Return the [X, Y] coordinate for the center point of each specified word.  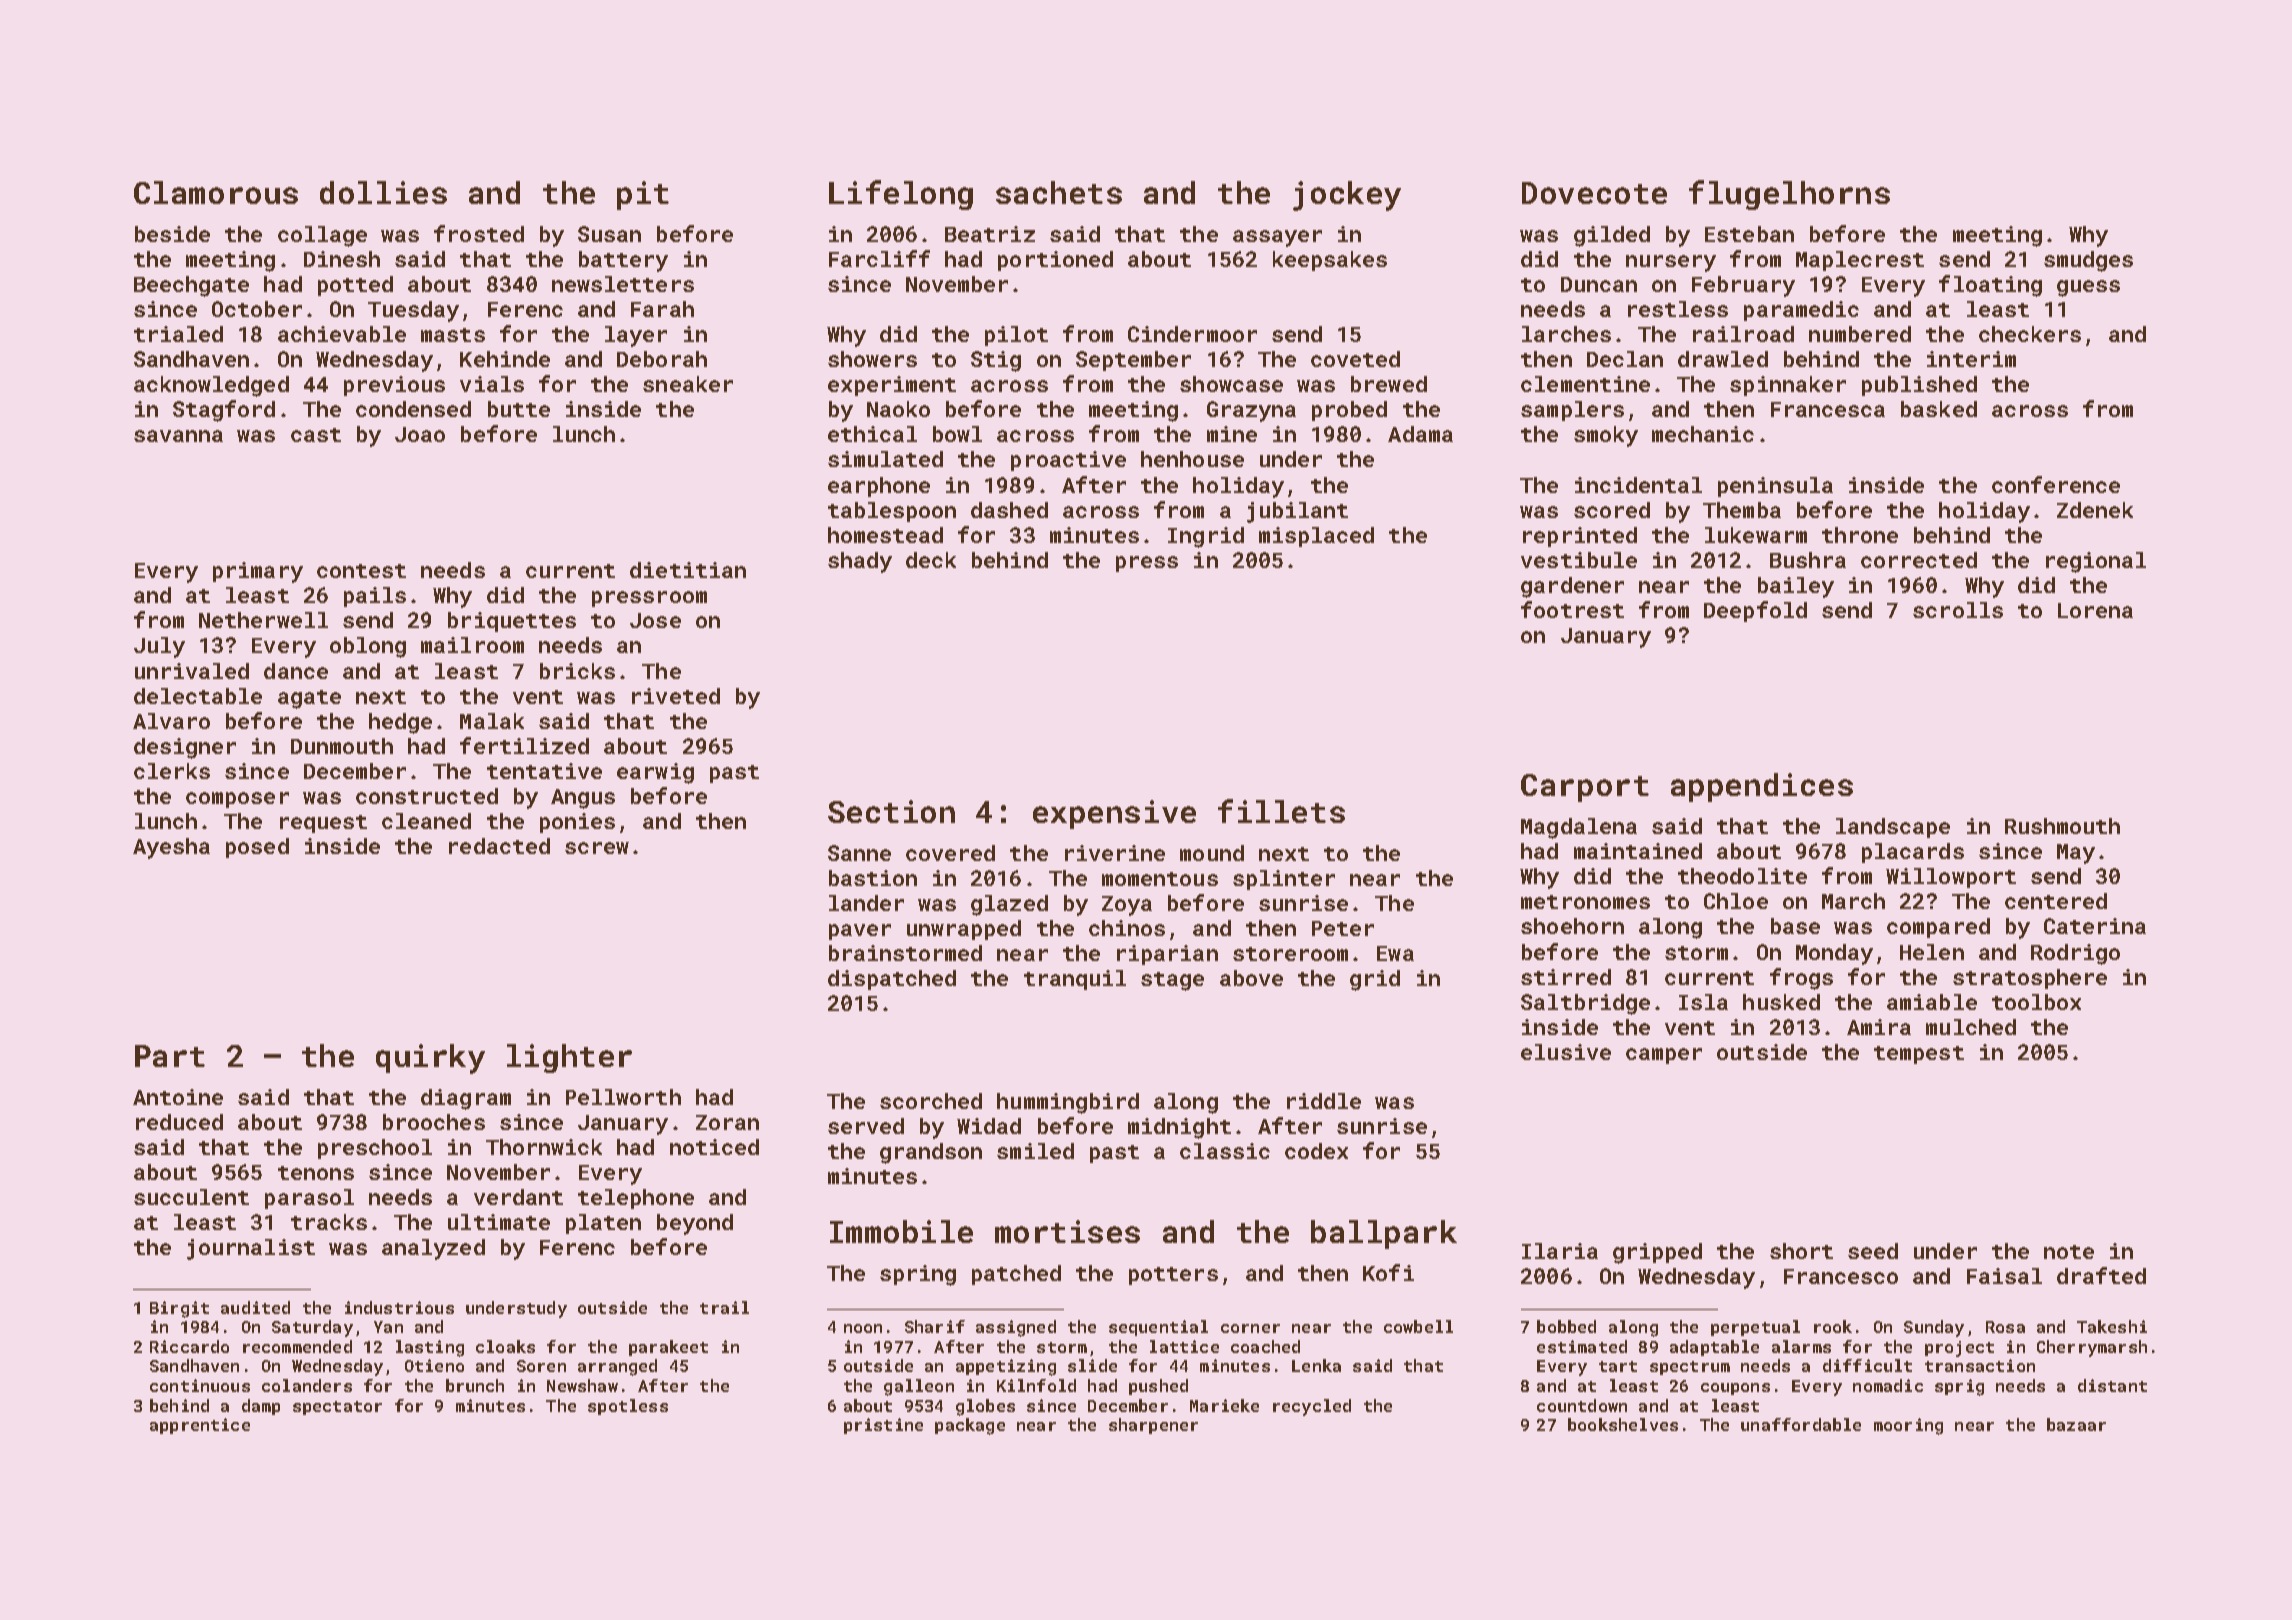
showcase [1231, 384]
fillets [1281, 811]
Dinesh [342, 259]
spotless [628, 1407]
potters [1173, 1276]
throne [1860, 535]
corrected [1919, 560]
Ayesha [171, 848]
